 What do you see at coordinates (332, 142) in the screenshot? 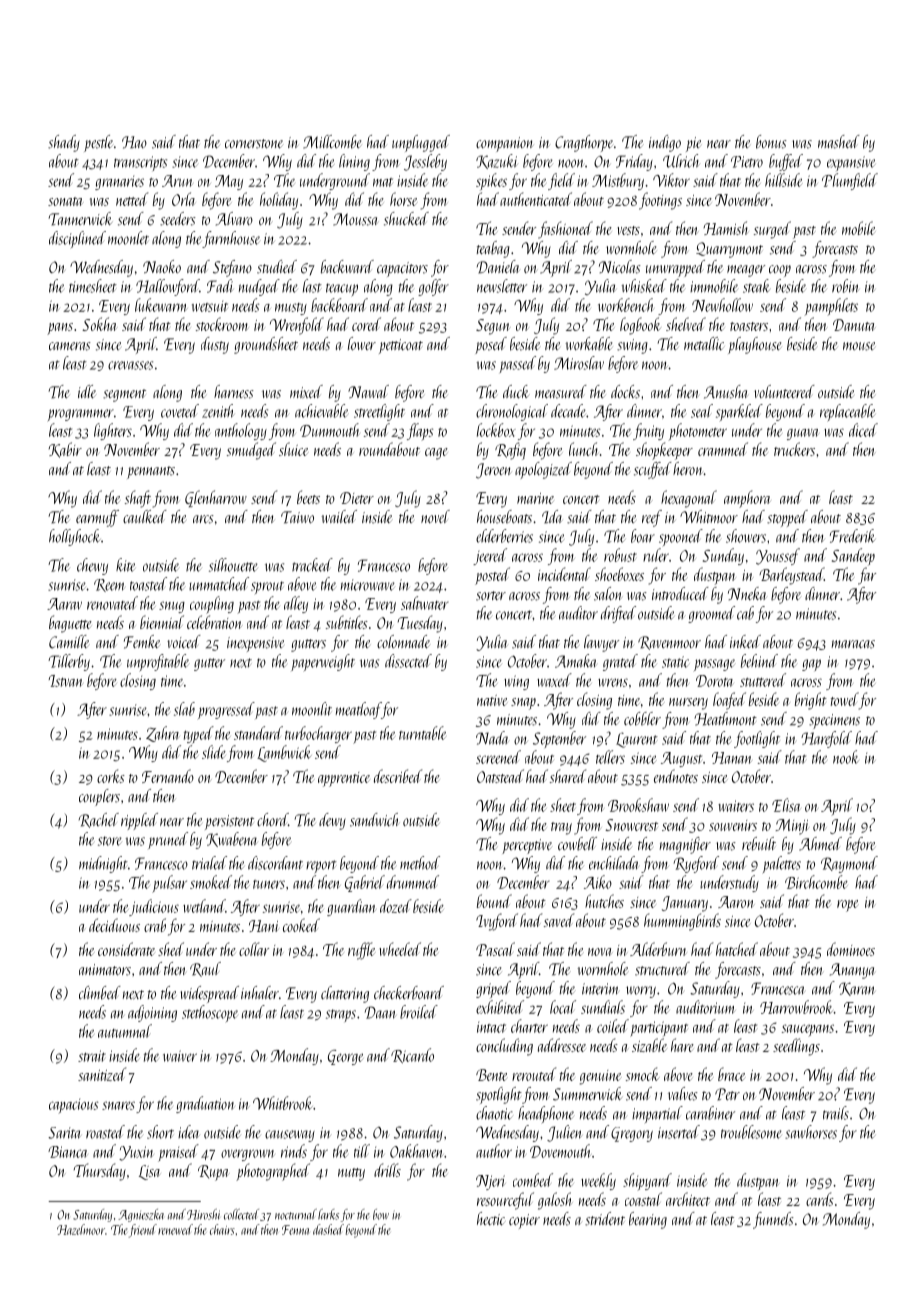
I see `Millcombe` at bounding box center [332, 142].
